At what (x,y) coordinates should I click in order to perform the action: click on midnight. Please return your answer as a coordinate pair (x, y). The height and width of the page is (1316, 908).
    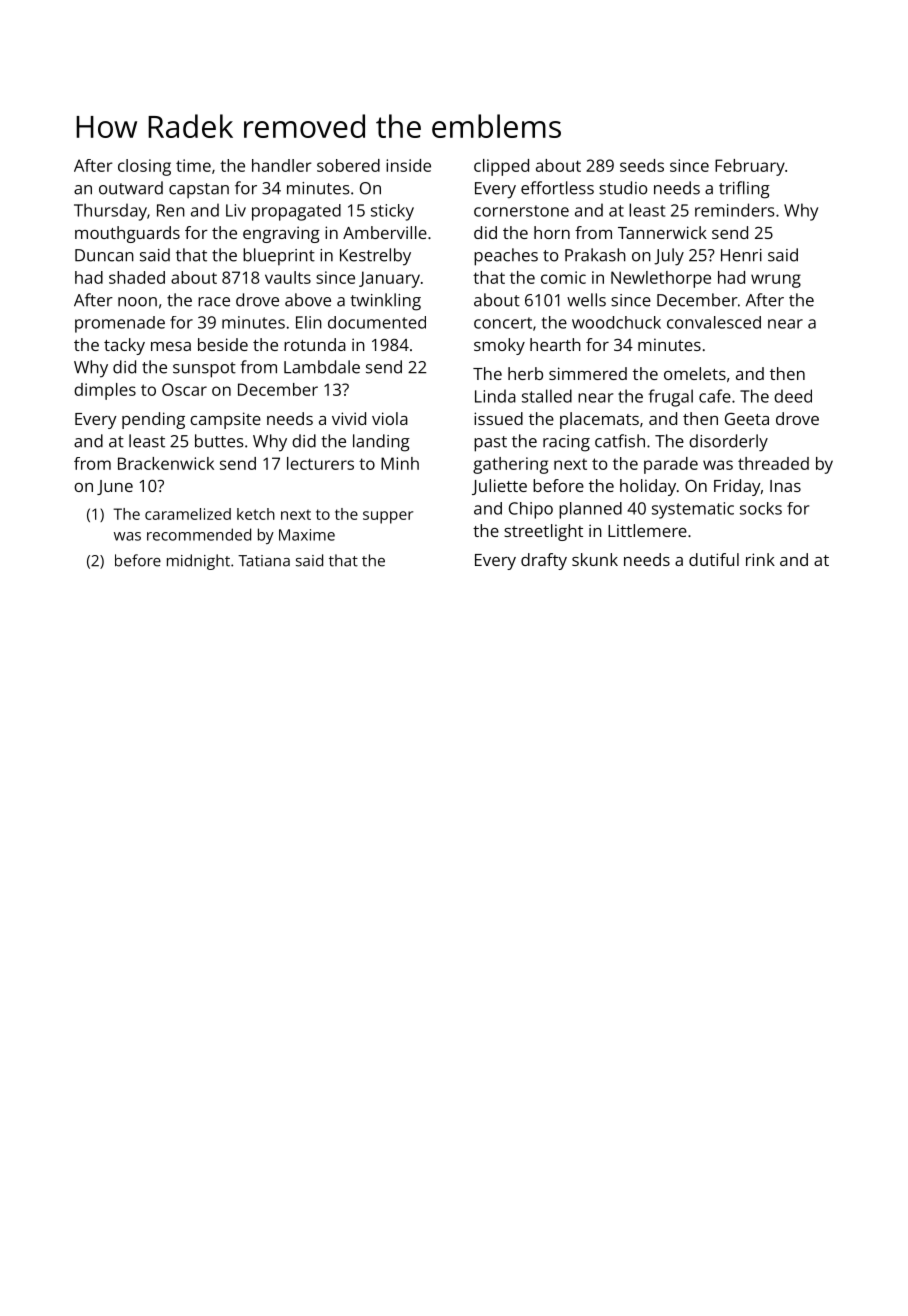
    Looking at the image, I should click on (198, 562).
